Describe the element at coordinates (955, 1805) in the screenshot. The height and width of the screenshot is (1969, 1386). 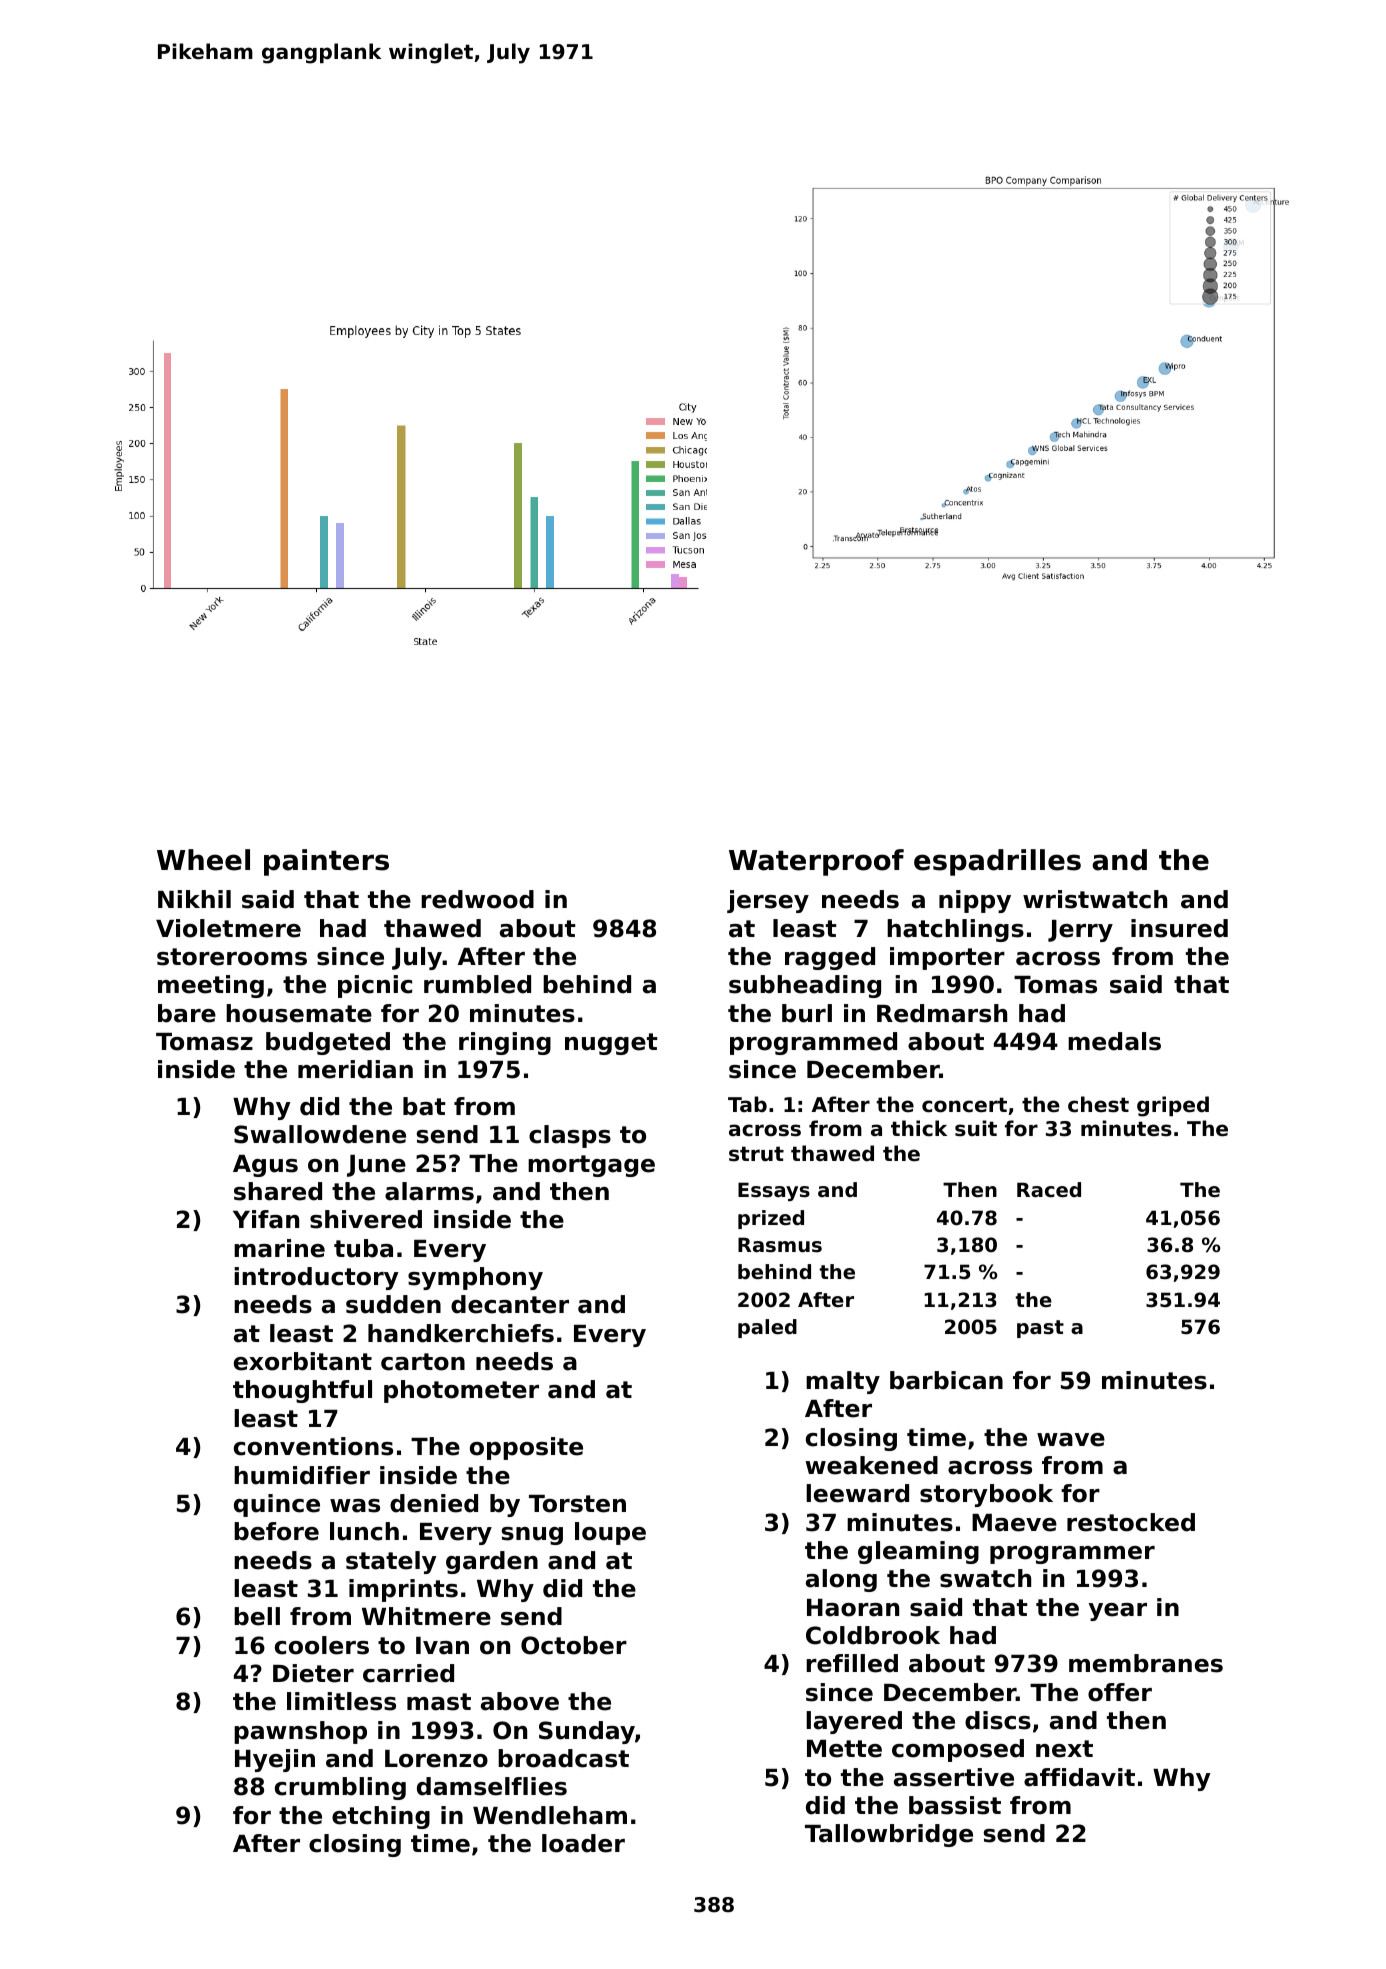
I see `bassist` at that location.
